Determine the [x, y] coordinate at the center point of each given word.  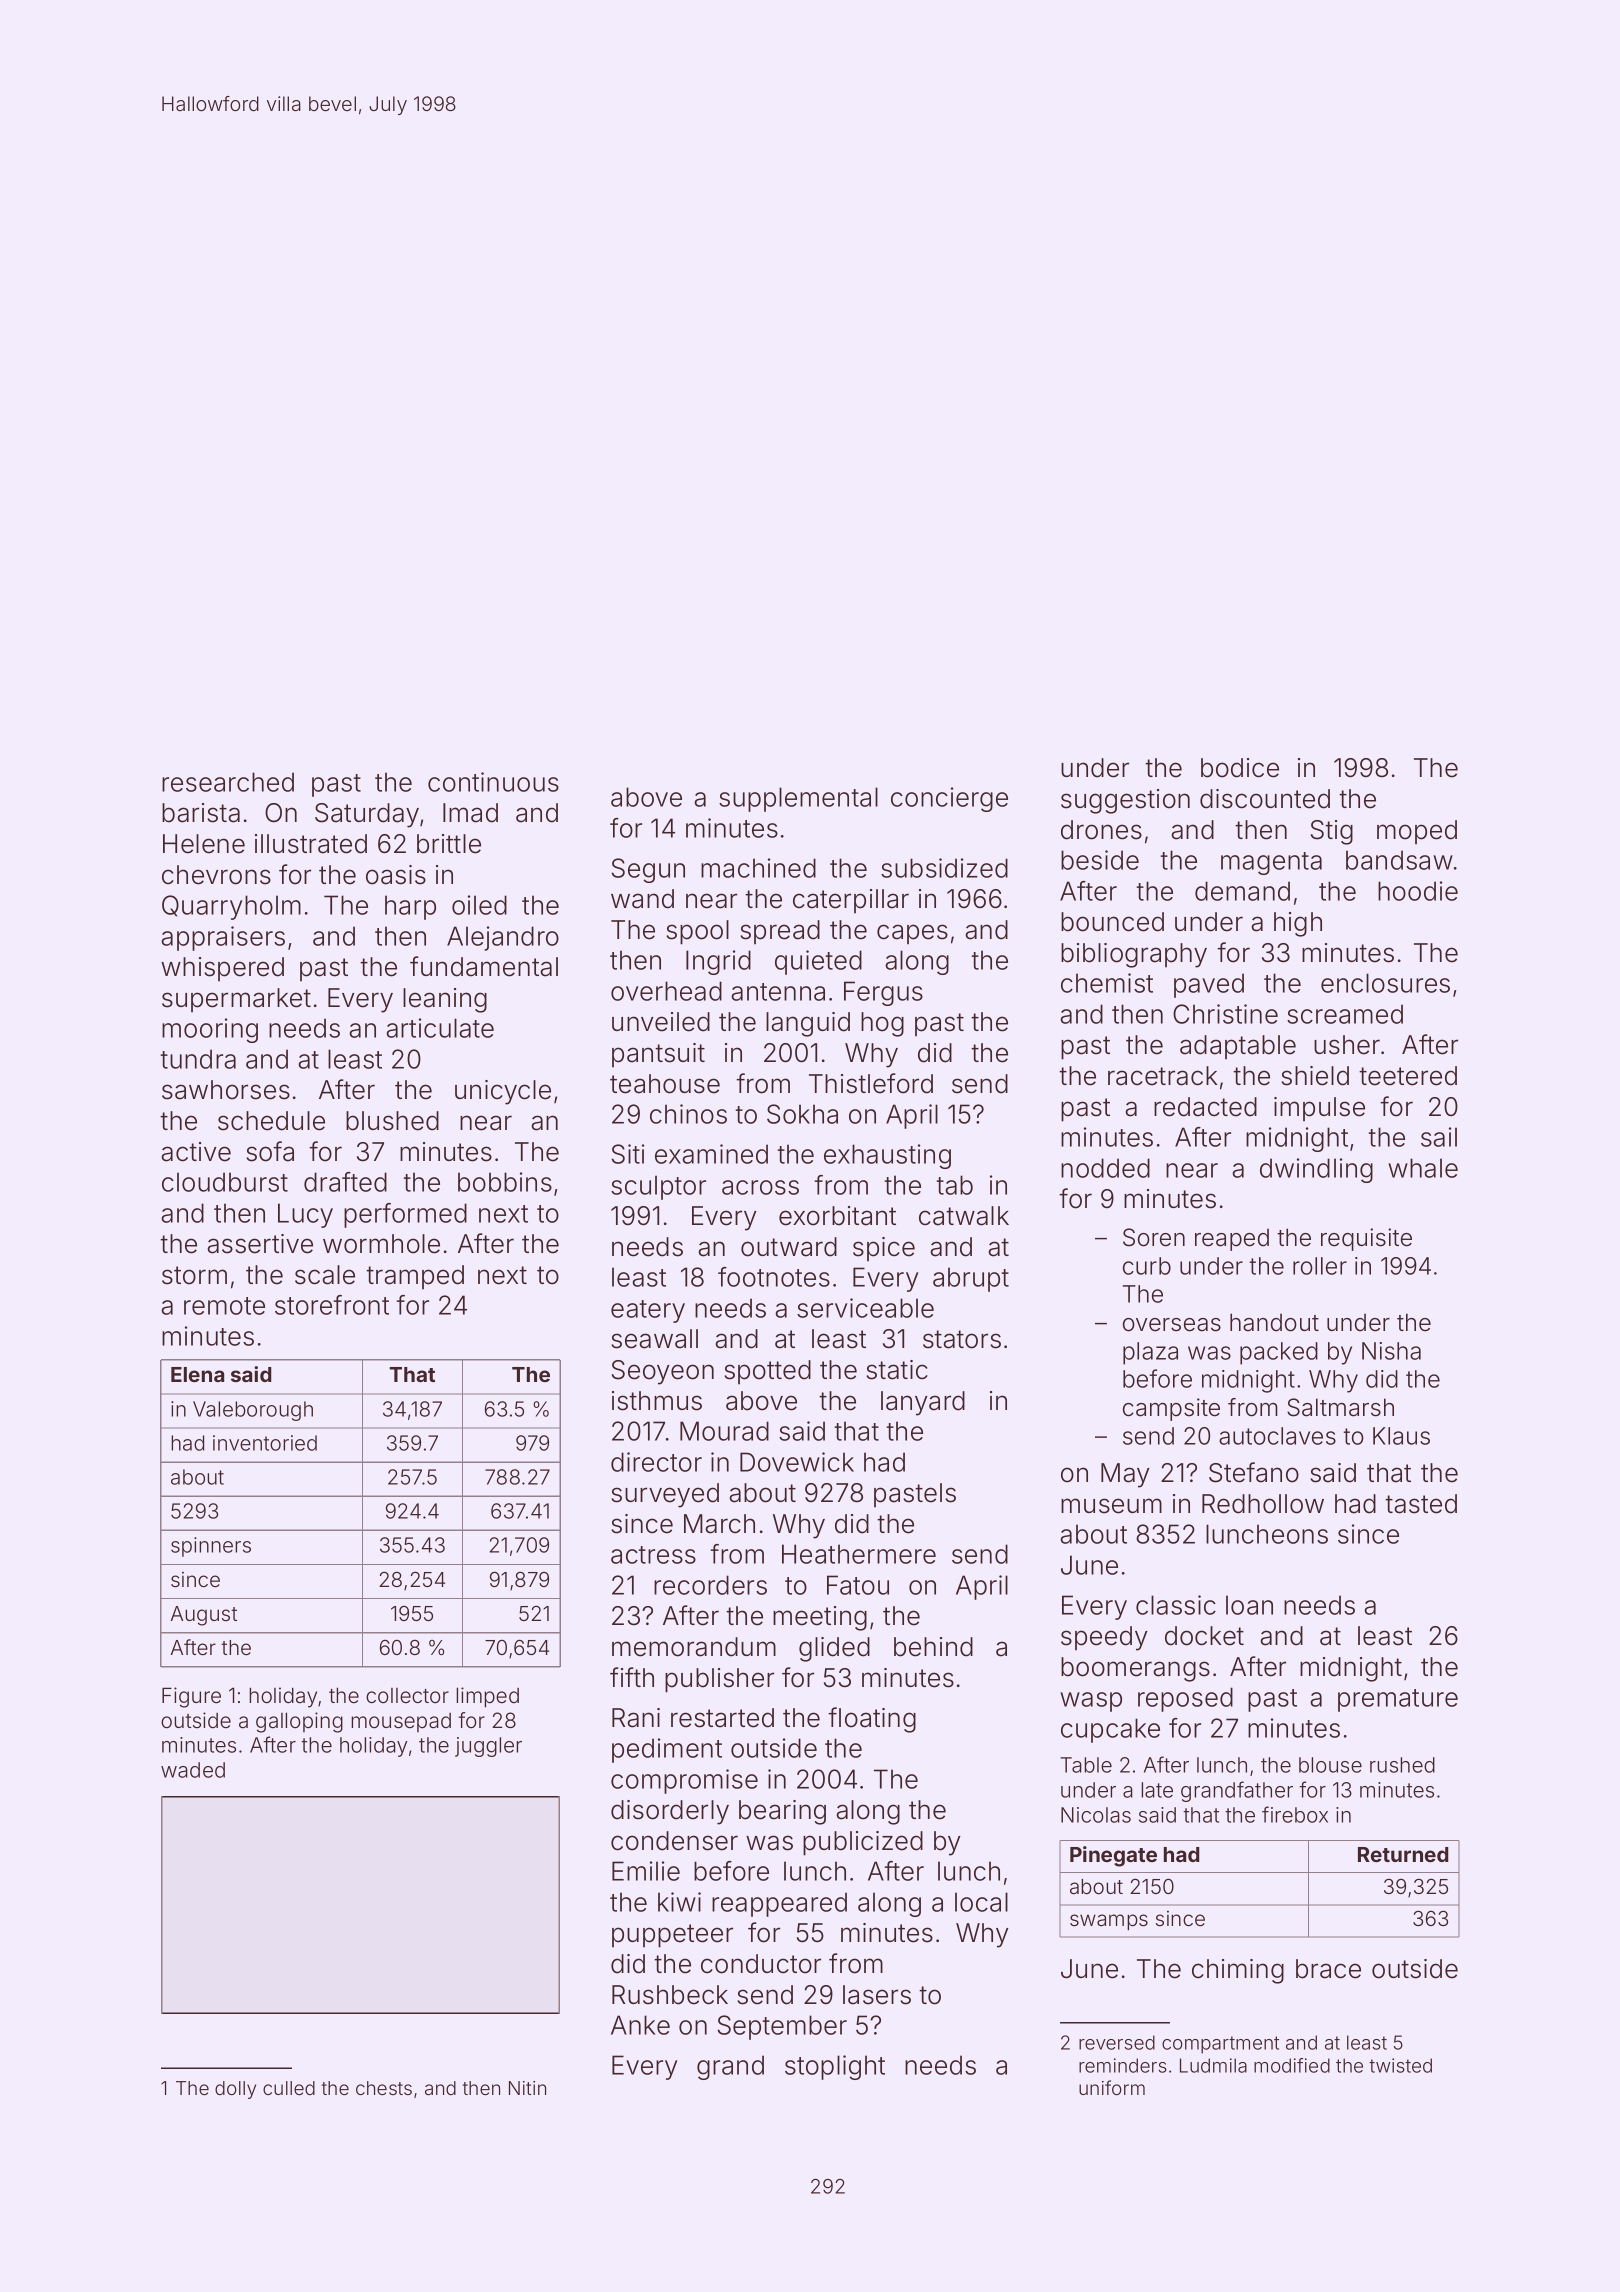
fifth [632, 1677]
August [204, 1616]
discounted [1265, 799]
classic [1176, 1605]
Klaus [1401, 1436]
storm [194, 1275]
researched [228, 782]
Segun [648, 870]
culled [289, 2088]
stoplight [835, 2067]
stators [962, 1339]
